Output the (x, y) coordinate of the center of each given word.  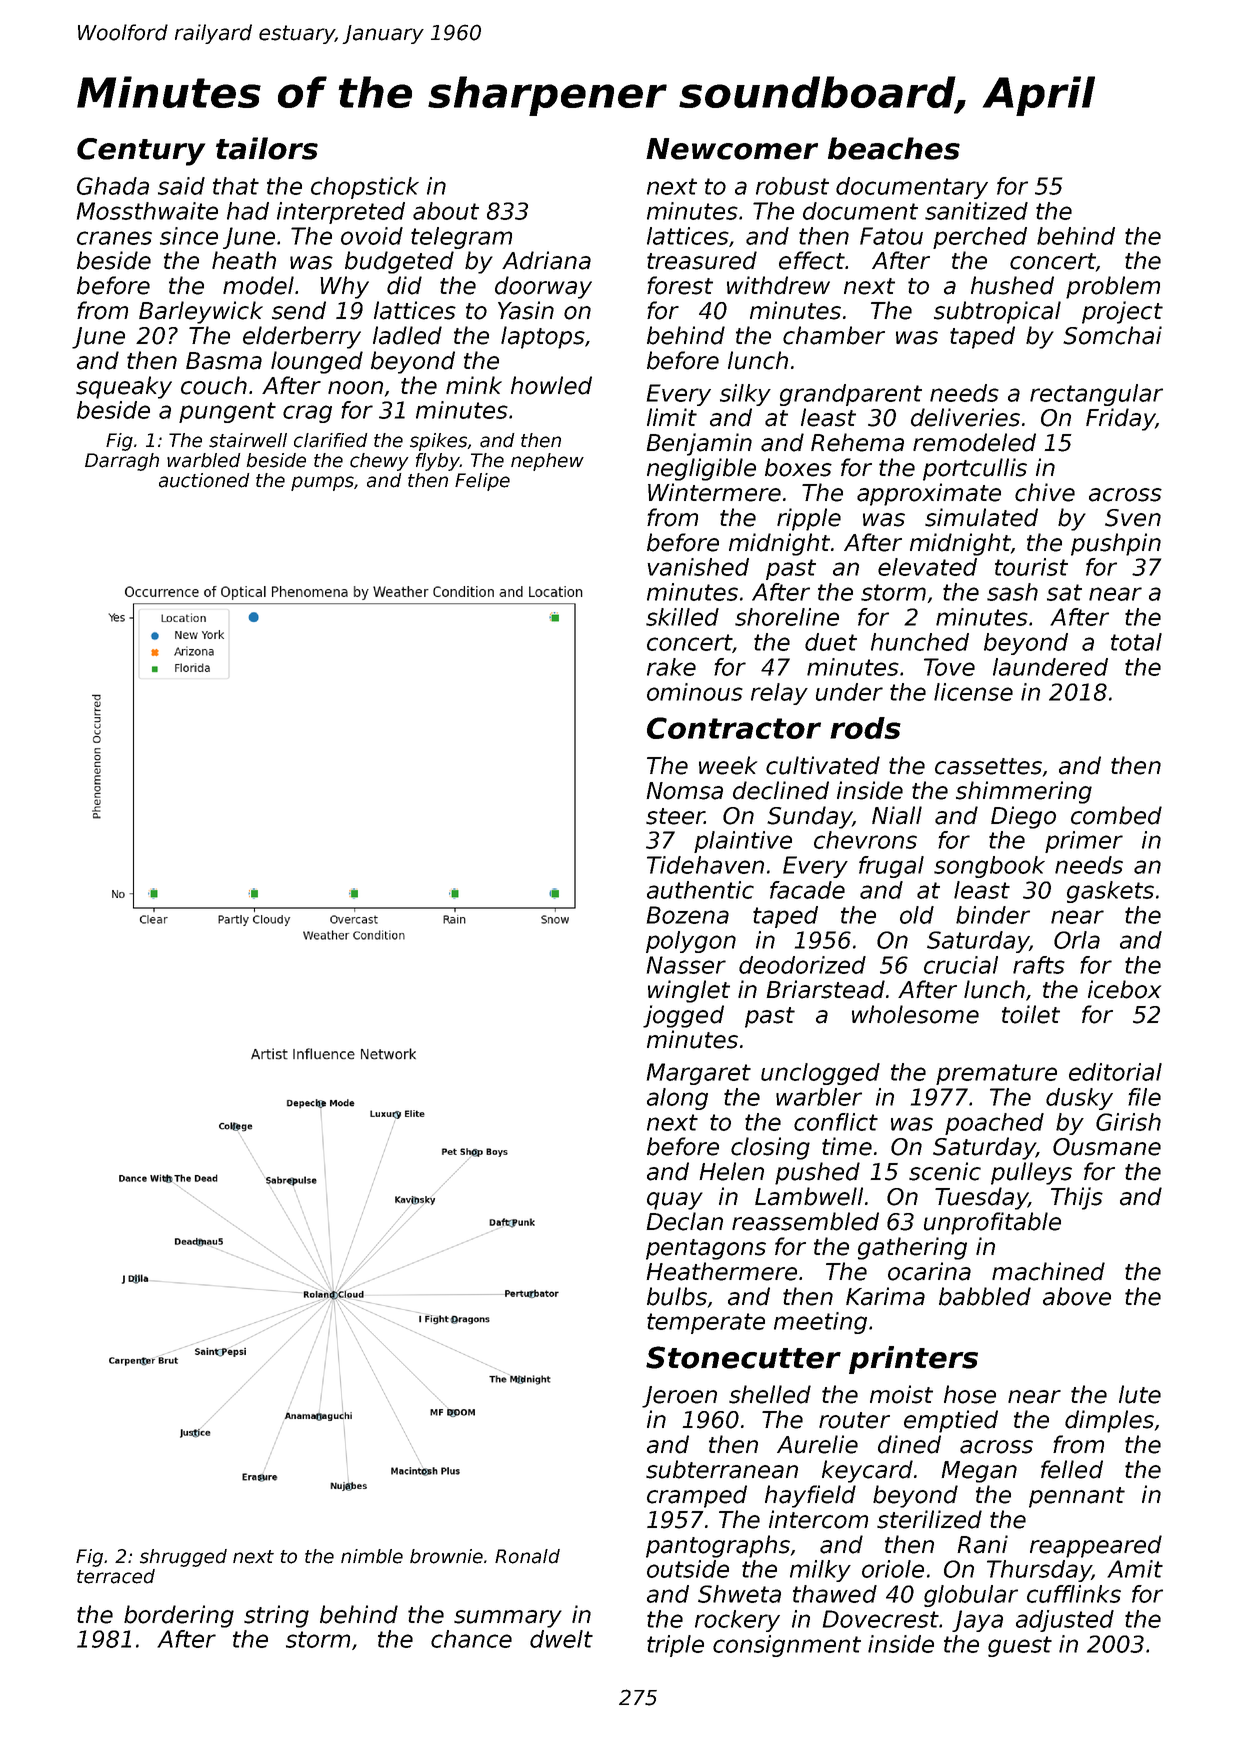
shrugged (183, 1558)
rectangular (1096, 395)
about (446, 211)
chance (471, 1639)
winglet (689, 991)
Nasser (686, 965)
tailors (267, 148)
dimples (1109, 1421)
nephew (547, 462)
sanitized (976, 211)
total (1136, 642)
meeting (820, 1323)
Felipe (482, 482)
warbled (203, 460)
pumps (322, 483)
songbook (989, 867)
